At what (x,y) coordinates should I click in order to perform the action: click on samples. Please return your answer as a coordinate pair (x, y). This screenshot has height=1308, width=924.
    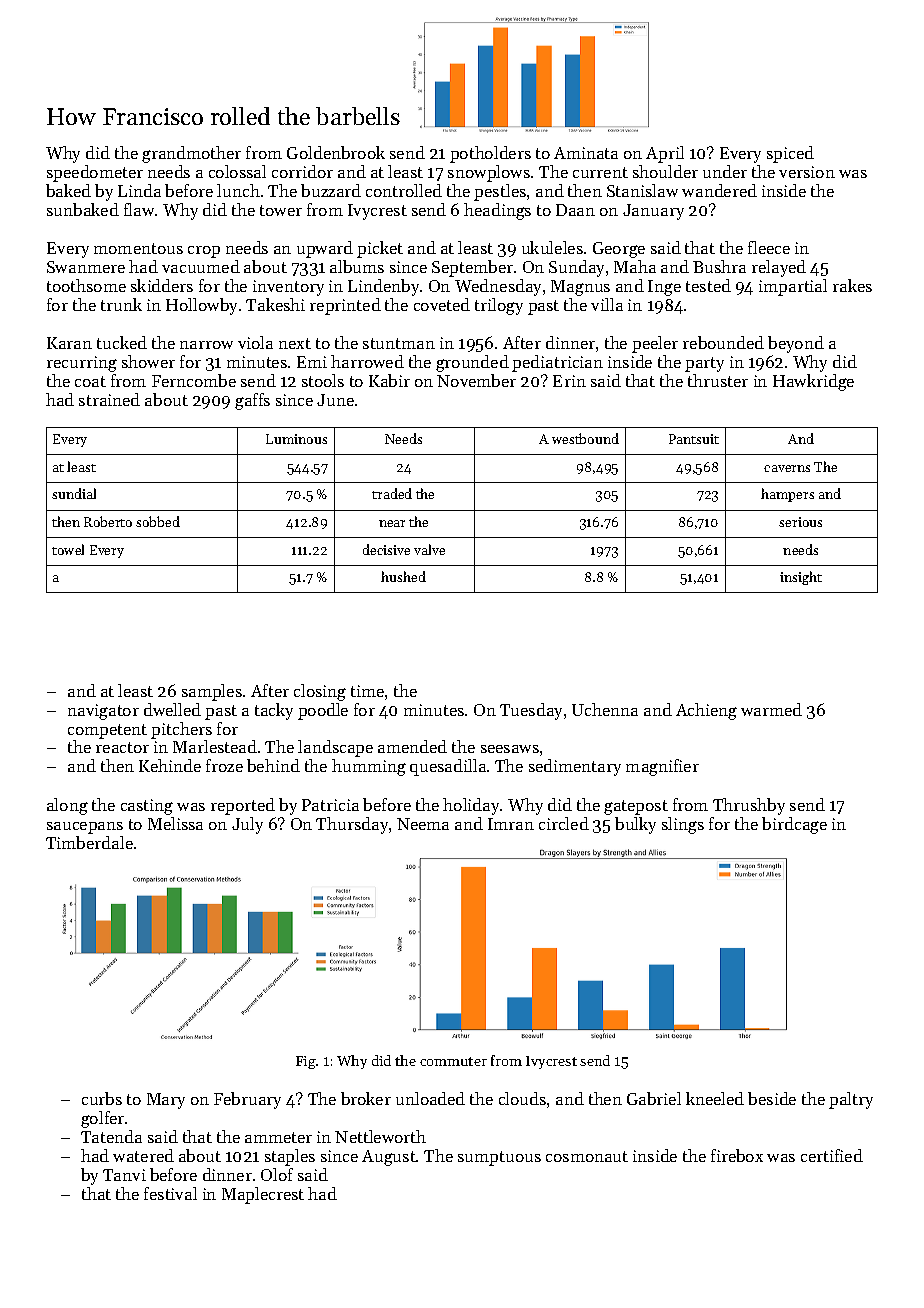
    Looking at the image, I should click on (212, 692).
